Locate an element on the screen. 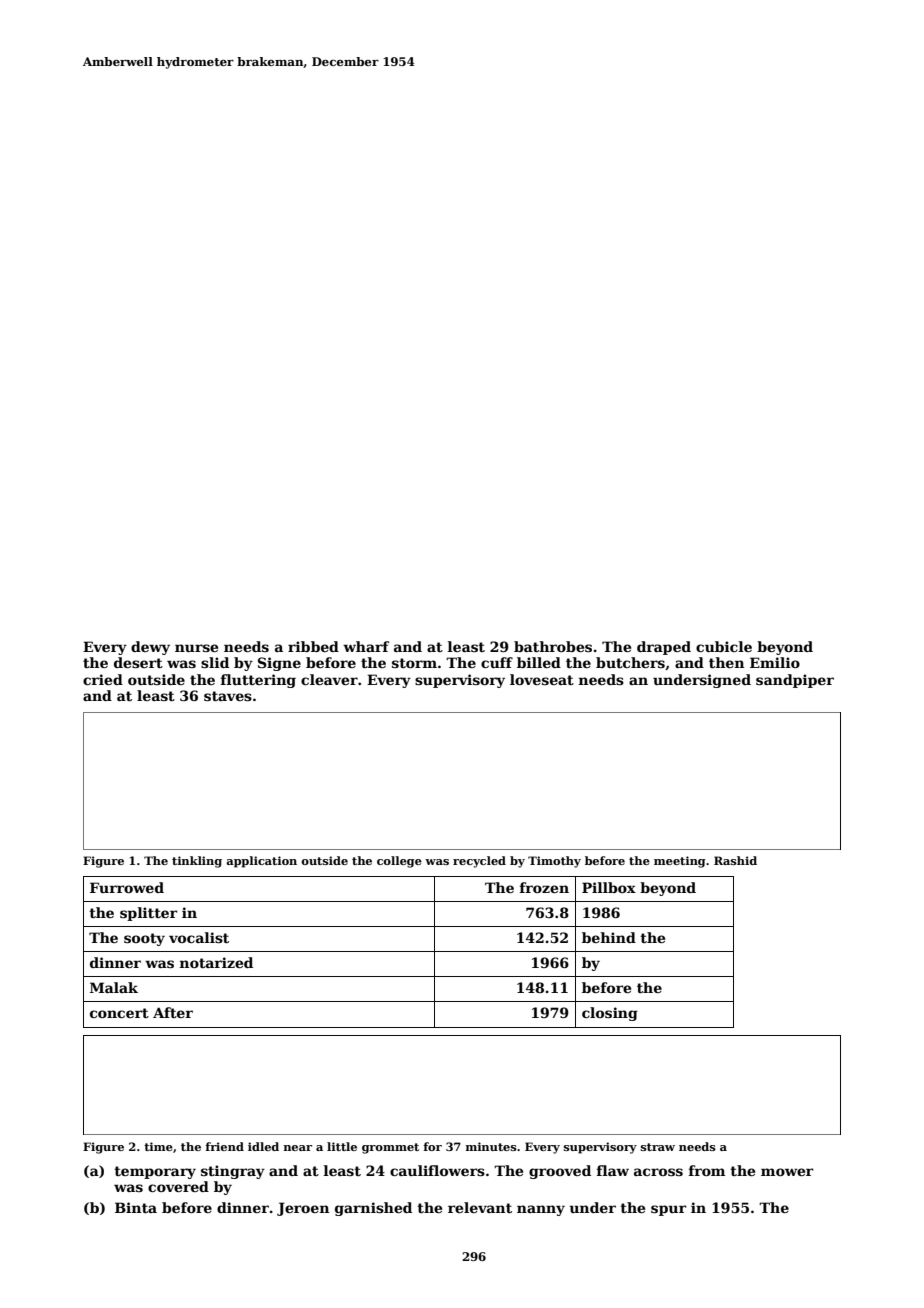  minutes is located at coordinates (491, 1146).
